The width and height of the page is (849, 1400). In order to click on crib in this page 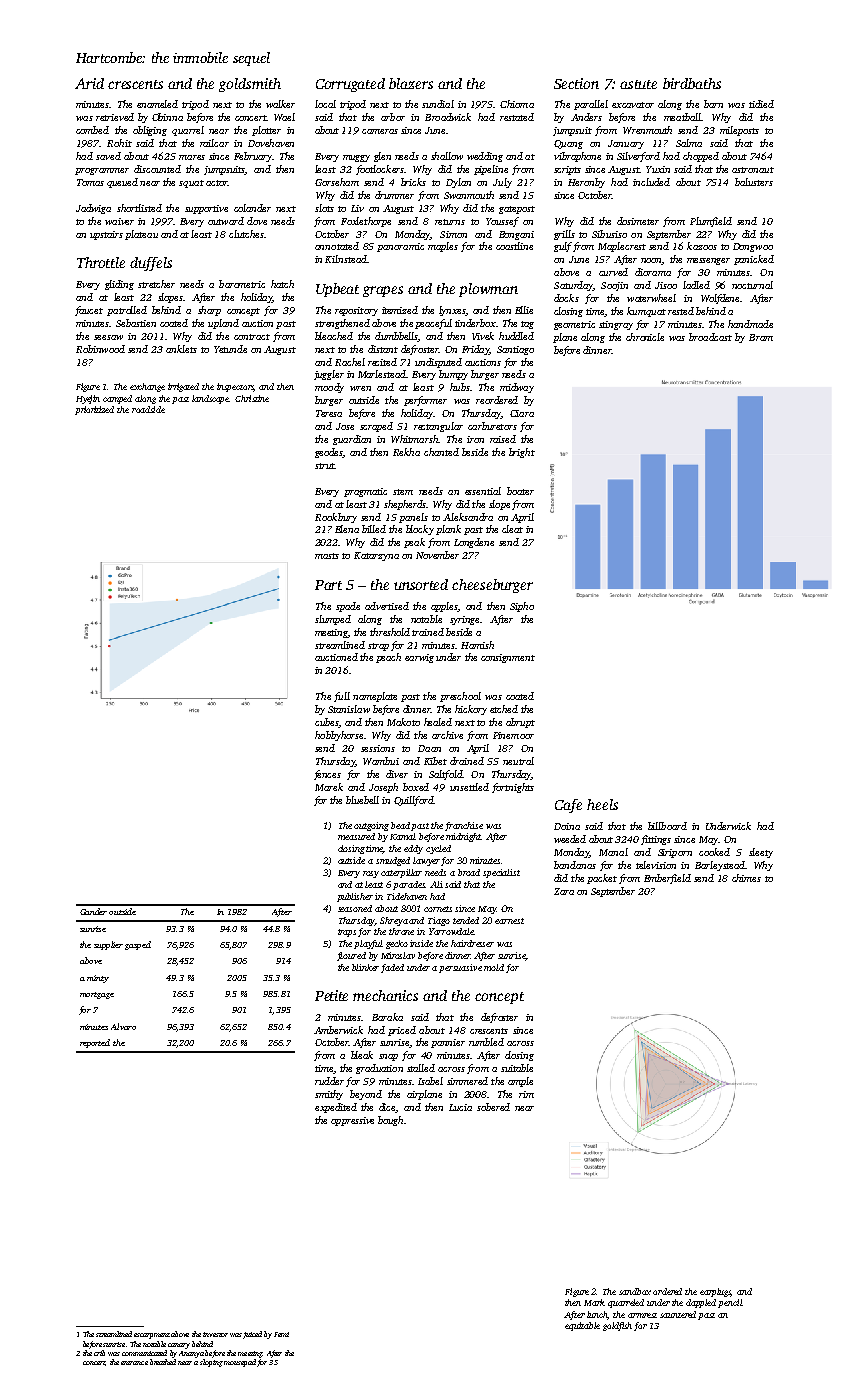, I will do `click(99, 1353)`.
